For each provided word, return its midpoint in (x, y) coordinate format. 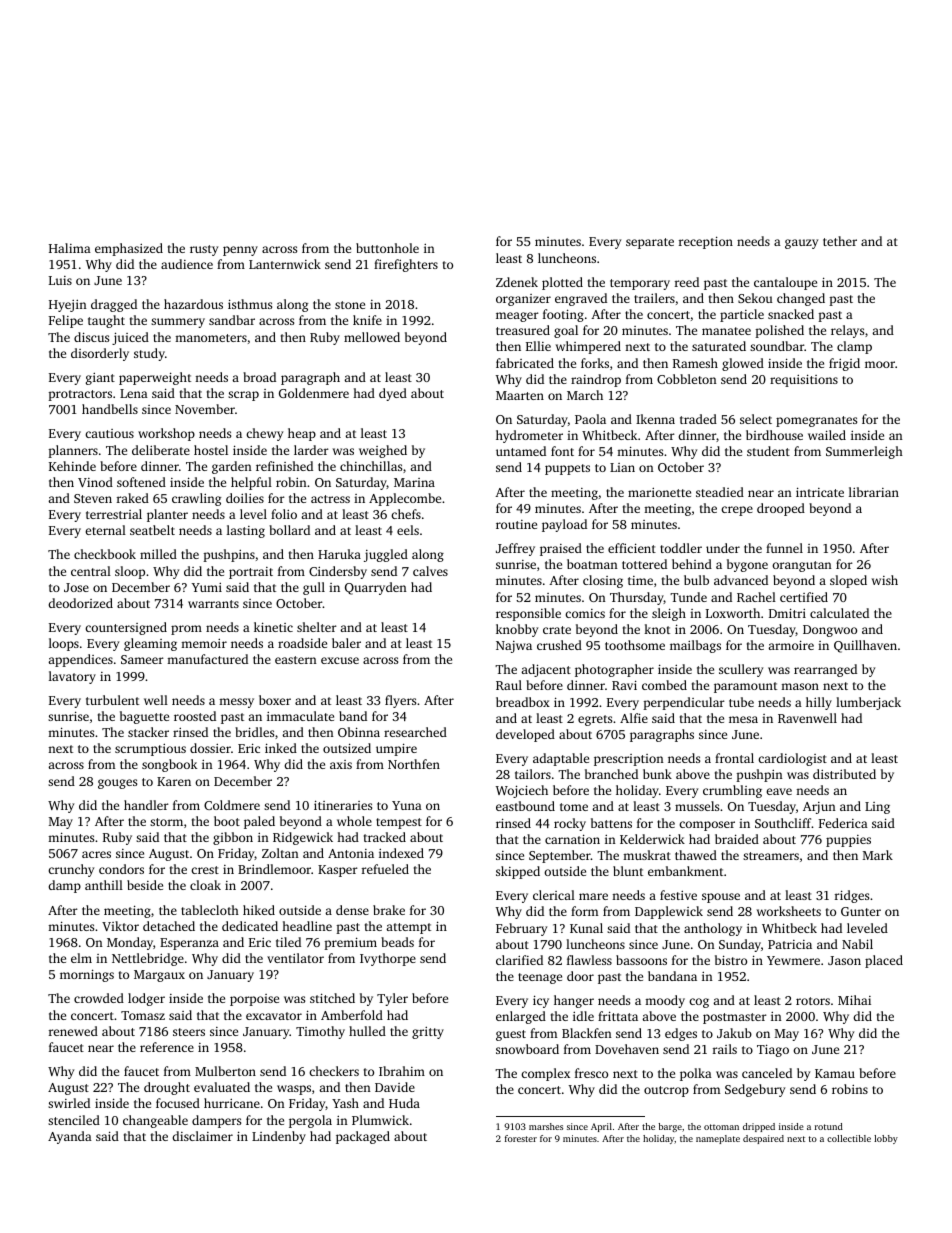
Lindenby (279, 1137)
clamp (854, 347)
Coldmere (232, 805)
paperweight (155, 378)
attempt (408, 928)
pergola (310, 1121)
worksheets (789, 911)
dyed (393, 394)
